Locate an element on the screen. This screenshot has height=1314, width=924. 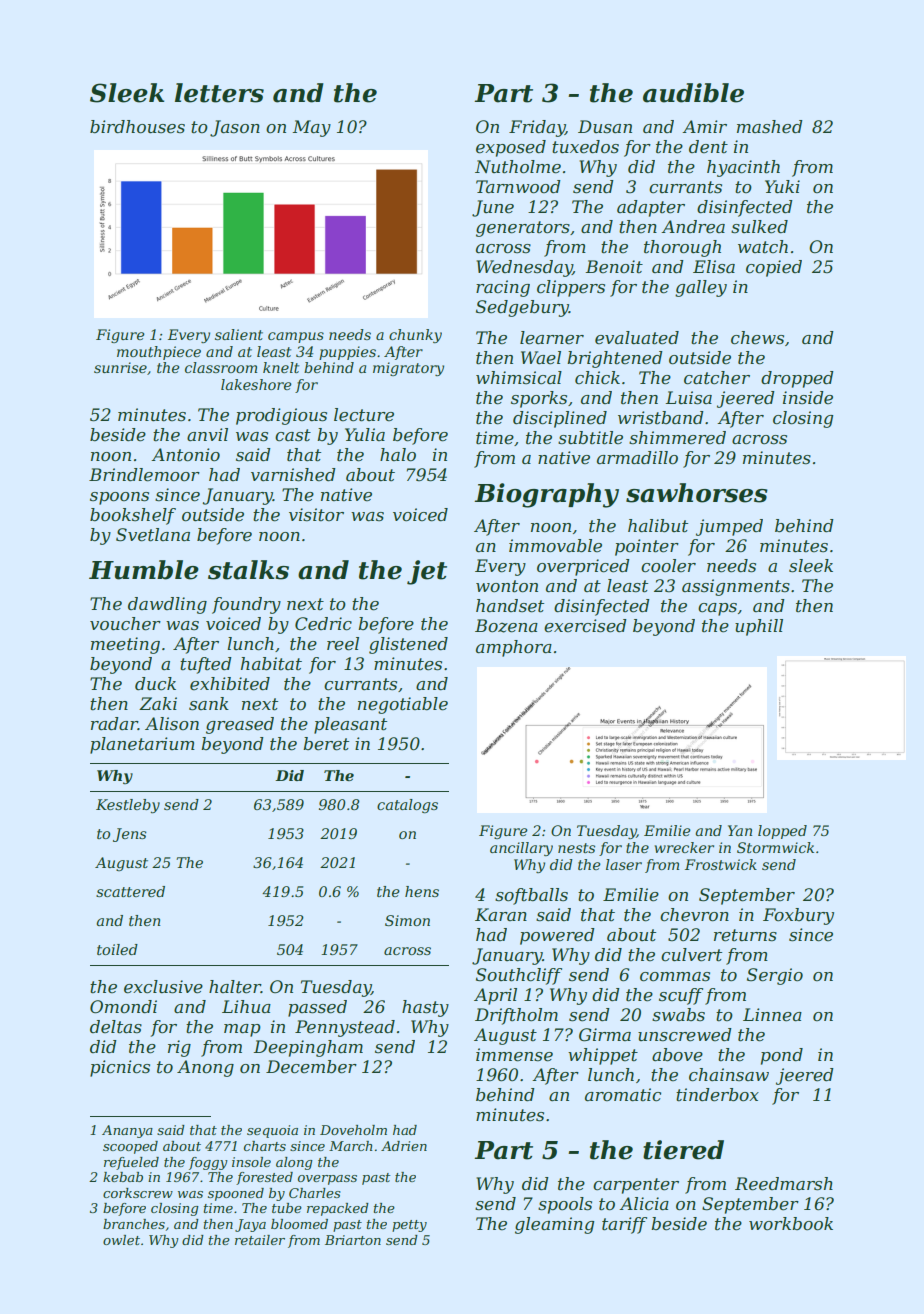
audible is located at coordinates (693, 93).
